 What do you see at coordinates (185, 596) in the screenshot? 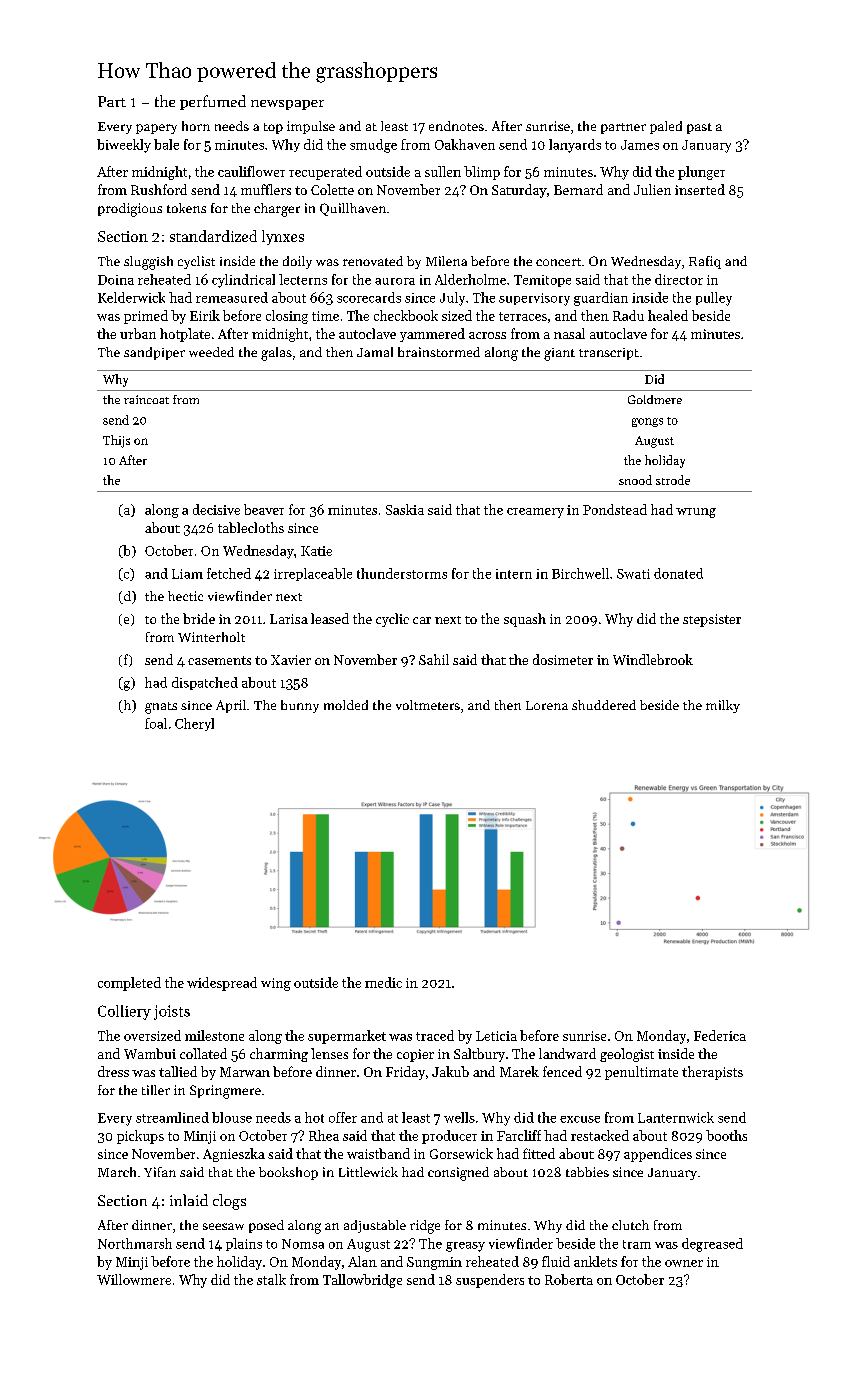
I see `hectic` at bounding box center [185, 596].
